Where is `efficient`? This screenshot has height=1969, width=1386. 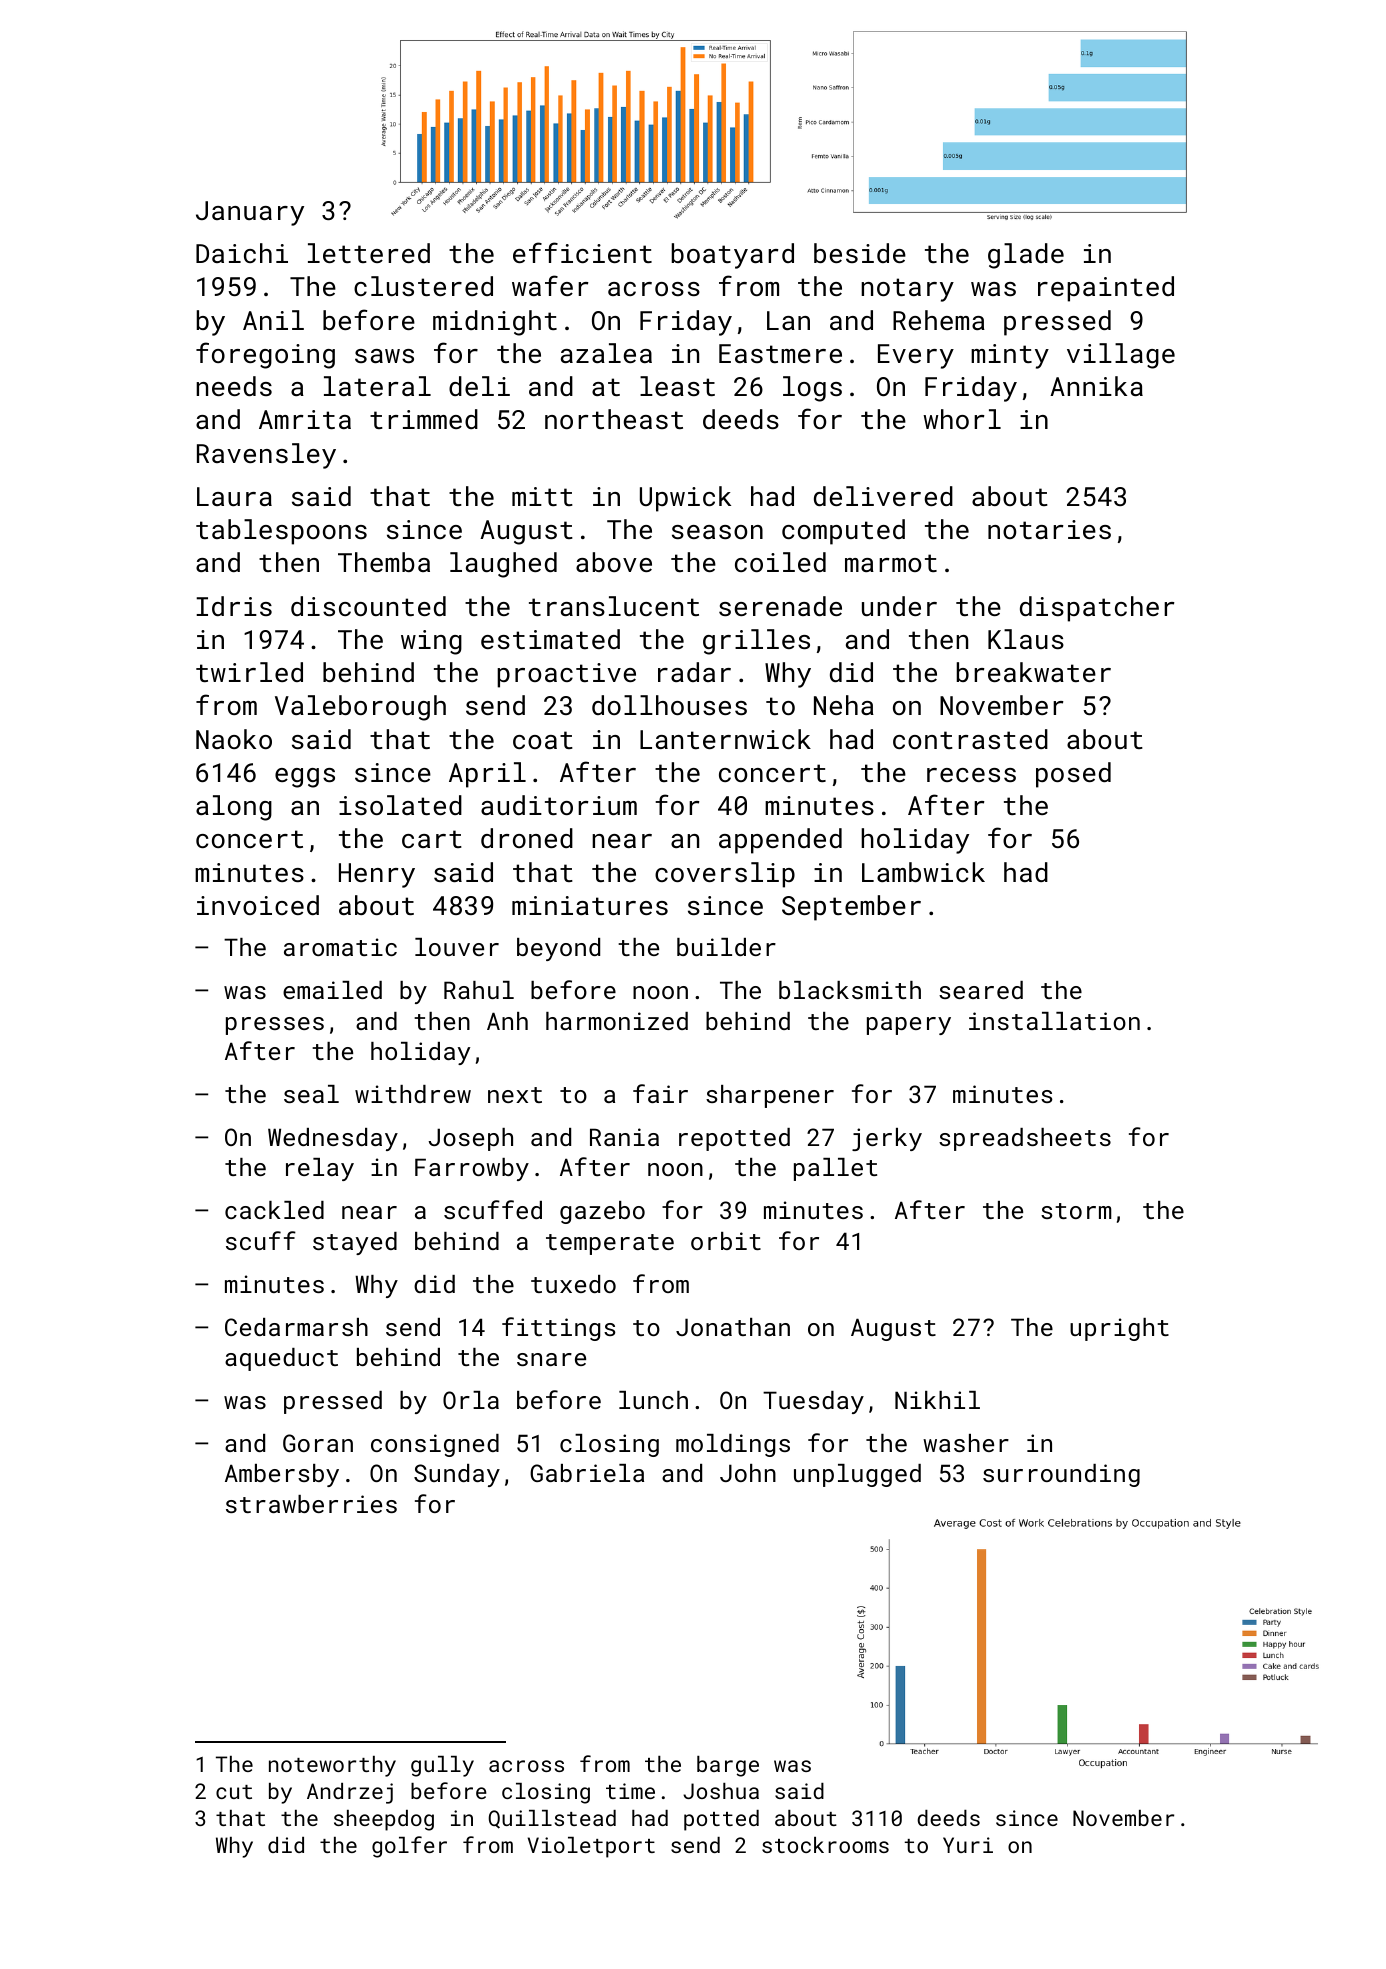
efficient is located at coordinates (582, 252).
